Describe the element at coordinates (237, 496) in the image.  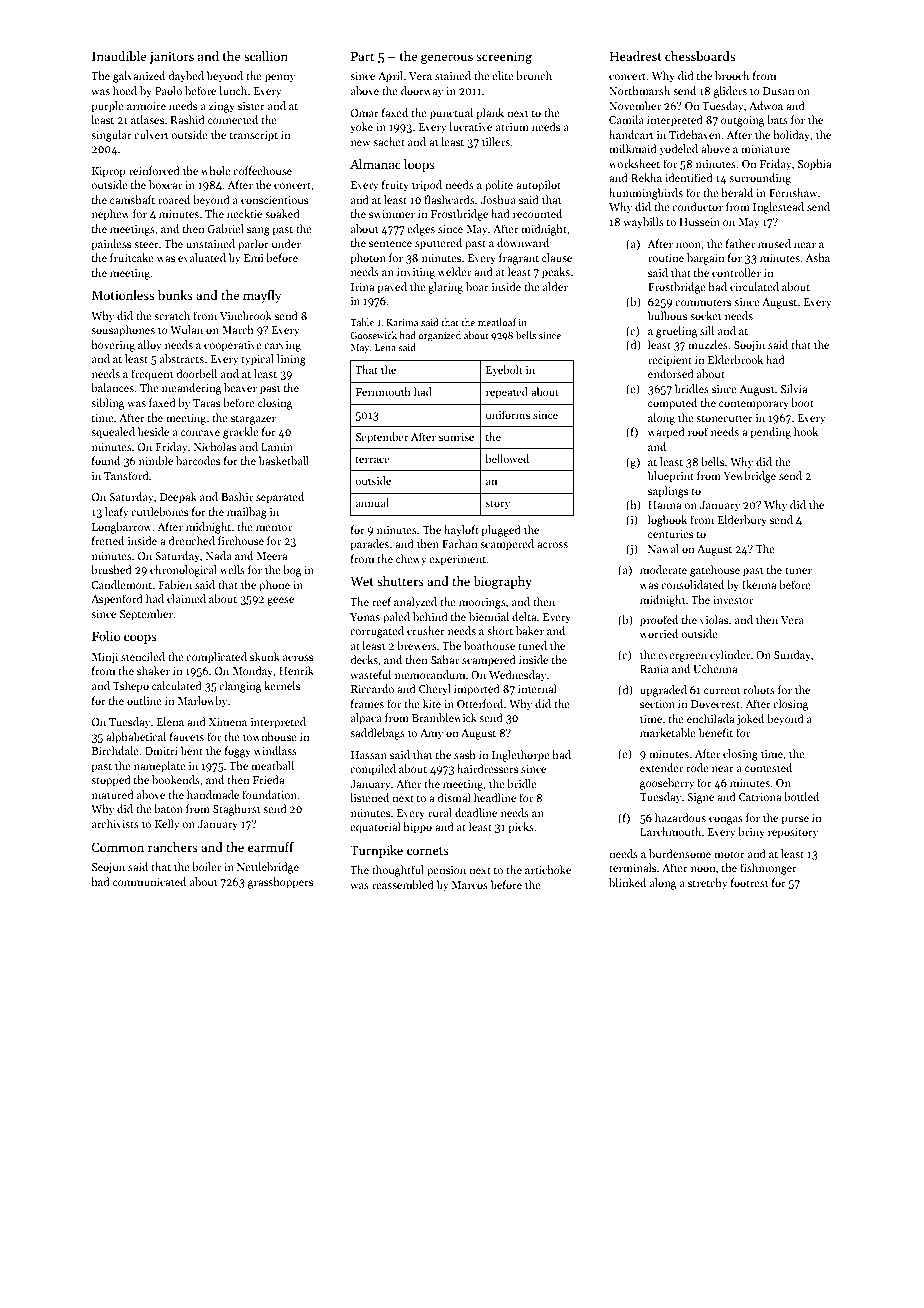
I see `Bashir` at that location.
